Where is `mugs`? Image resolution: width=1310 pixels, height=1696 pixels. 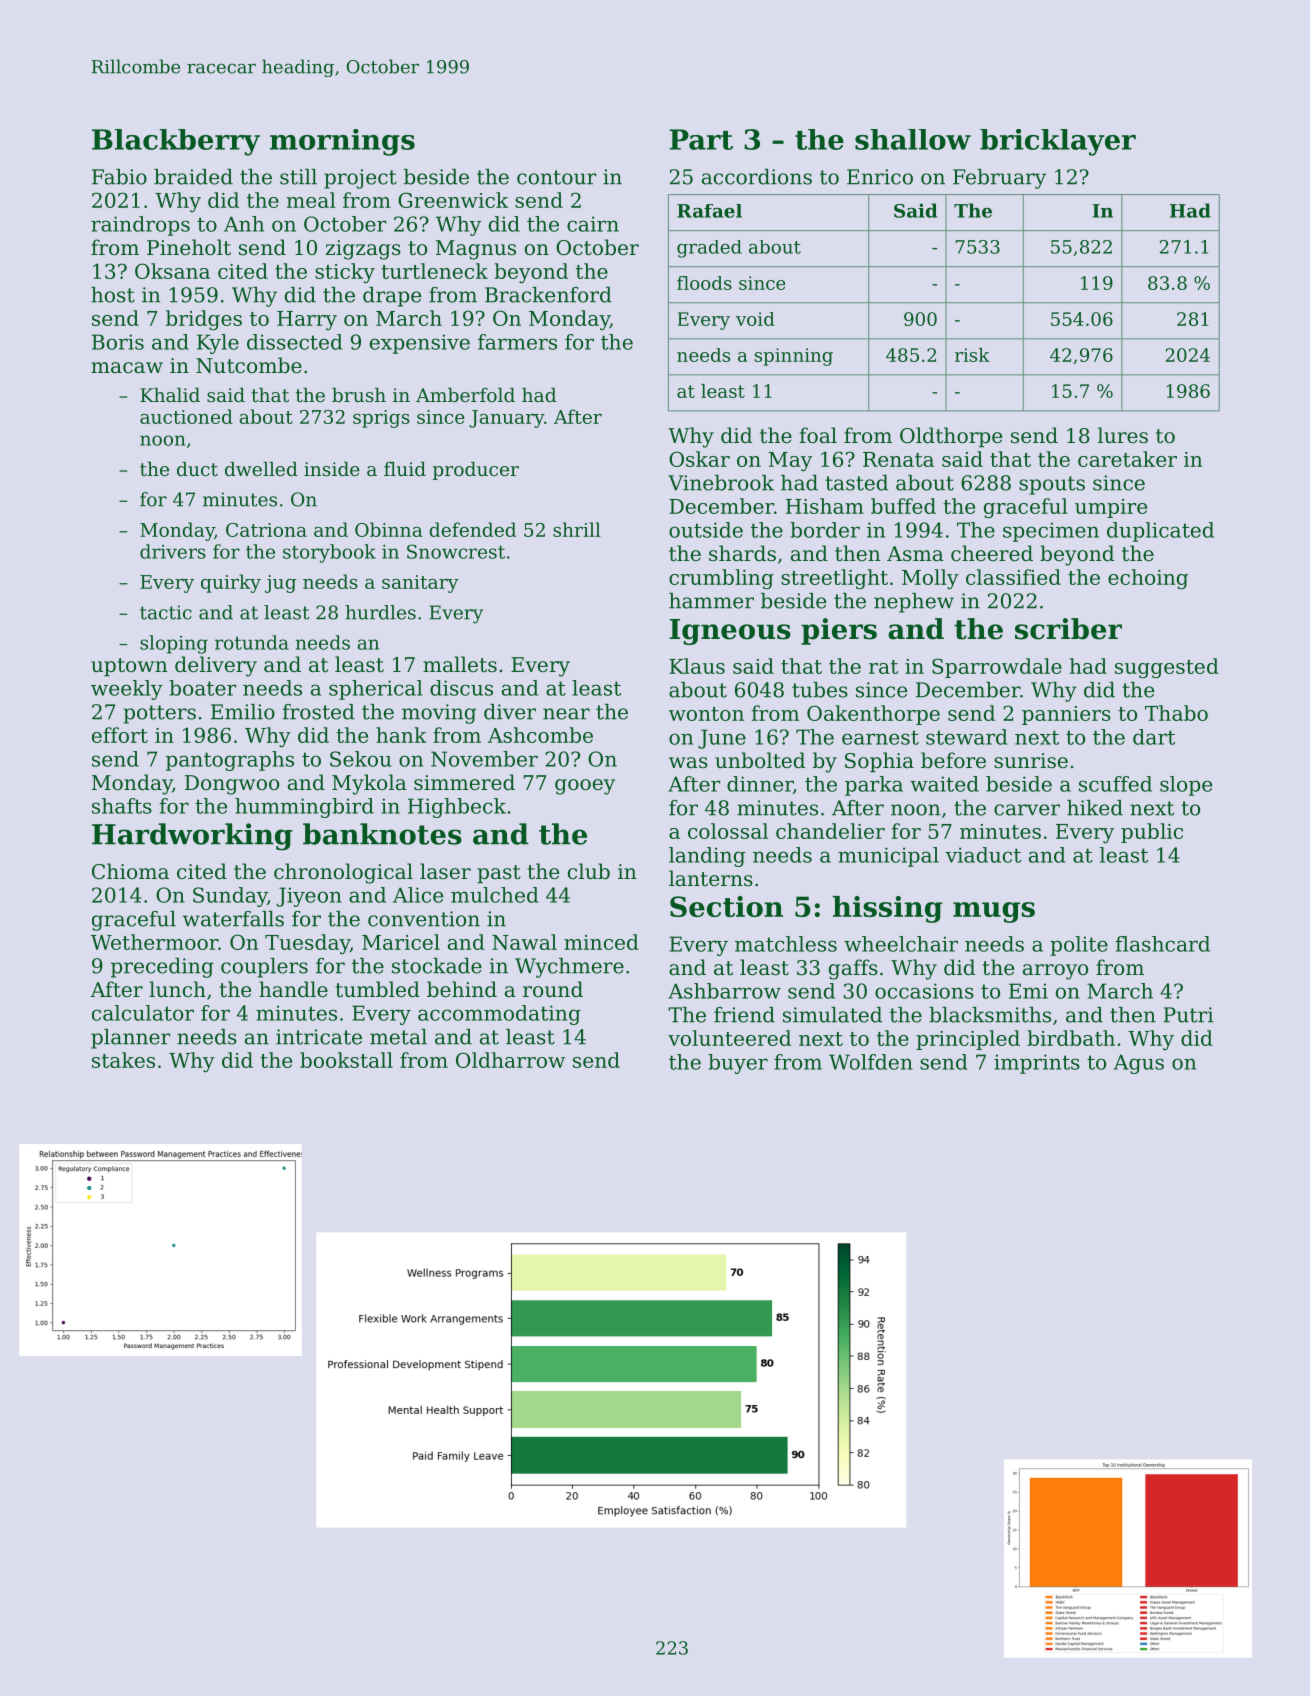 mugs is located at coordinates (994, 912).
